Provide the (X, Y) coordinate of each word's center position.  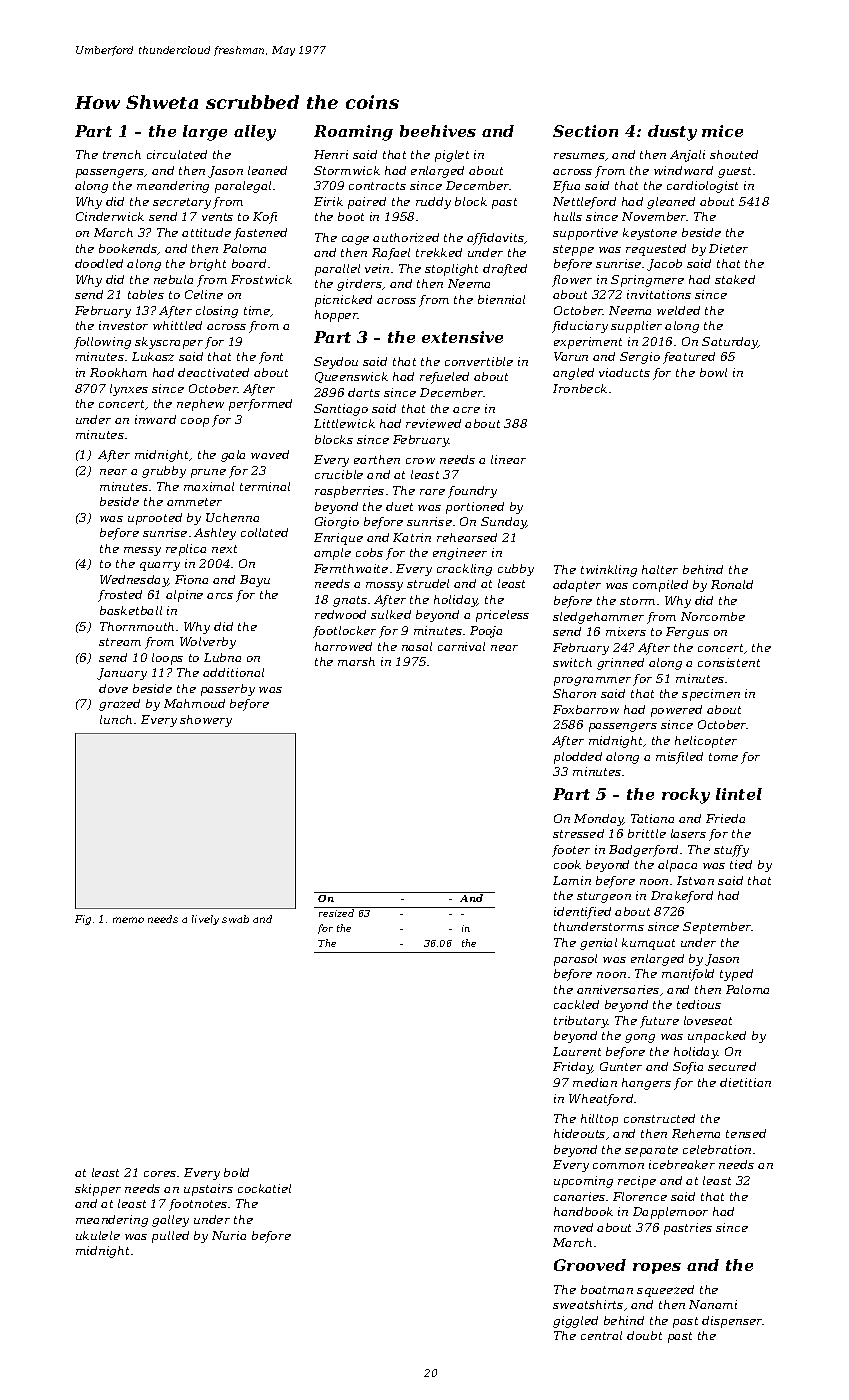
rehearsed (467, 537)
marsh (356, 661)
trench (122, 154)
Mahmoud (194, 703)
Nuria (229, 1235)
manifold (688, 975)
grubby (164, 472)
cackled (576, 1004)
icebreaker (682, 1164)
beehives (438, 131)
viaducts (624, 372)
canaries (579, 1196)
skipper (98, 1190)
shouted (734, 154)
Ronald (732, 584)
